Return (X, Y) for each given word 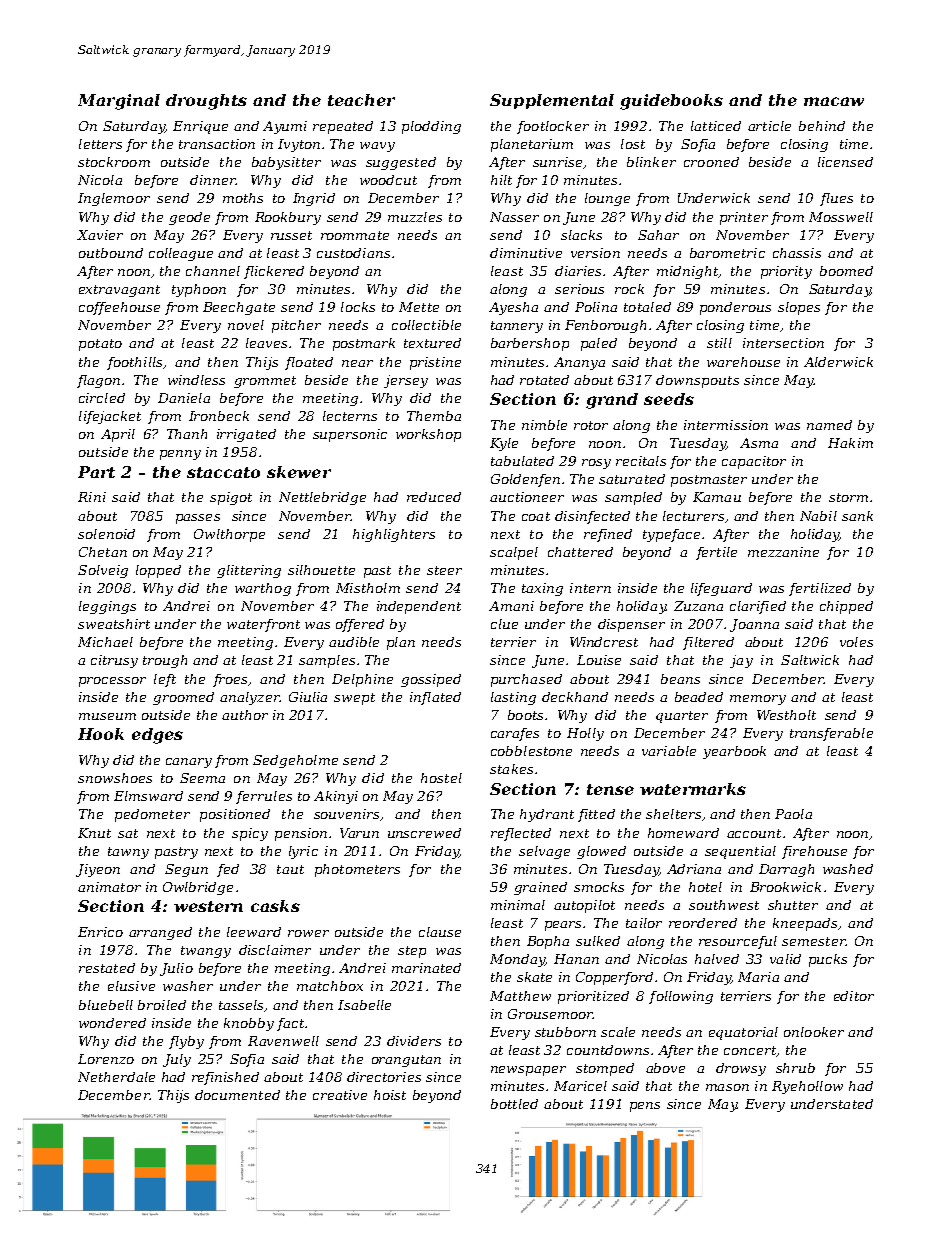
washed (848, 869)
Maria (758, 977)
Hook (101, 734)
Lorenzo (106, 1059)
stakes (511, 769)
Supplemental (552, 101)
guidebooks (671, 102)
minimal (518, 905)
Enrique (200, 127)
